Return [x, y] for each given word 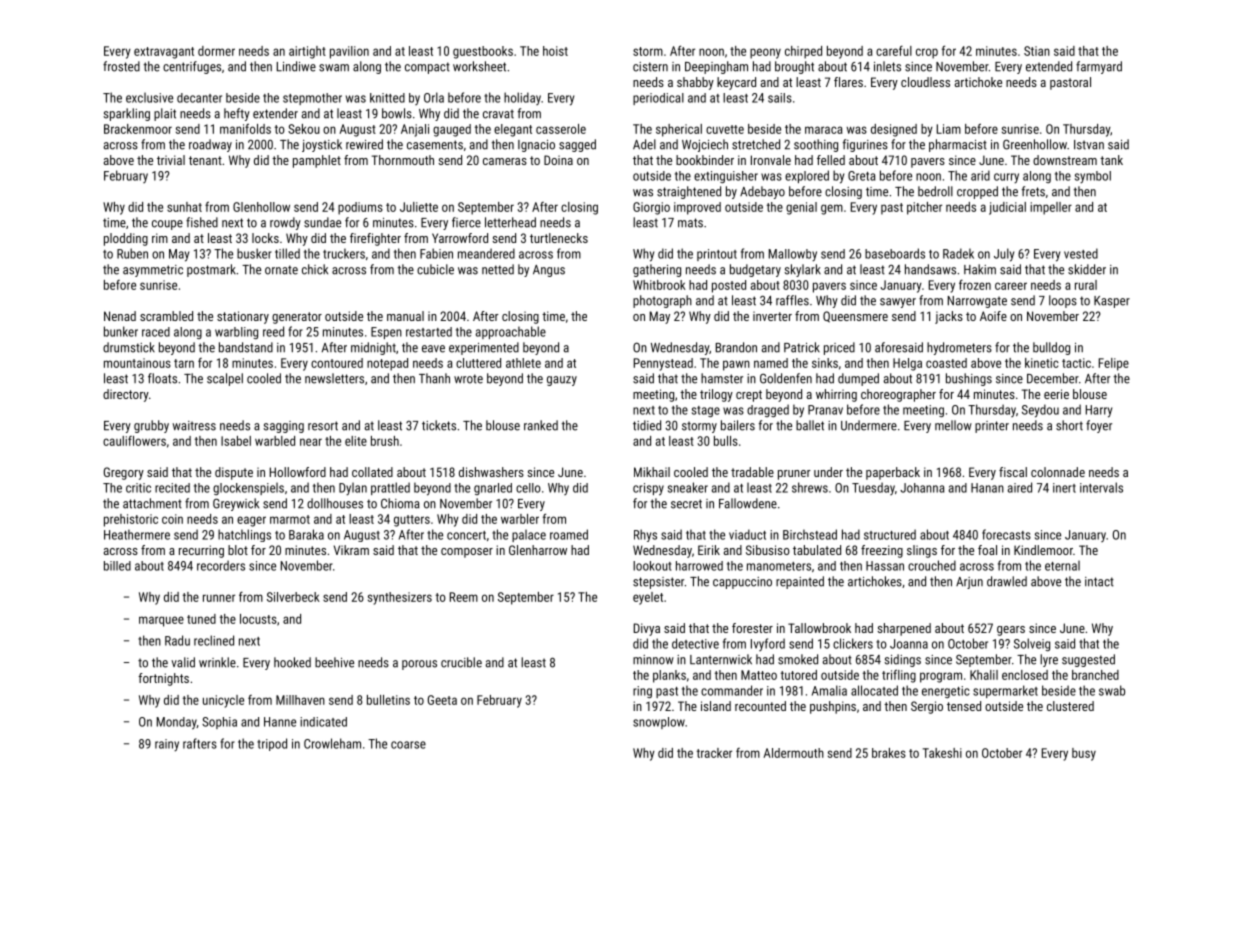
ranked [541, 425]
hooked [292, 662]
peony [765, 53]
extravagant [164, 53]
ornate [281, 270]
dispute [234, 473]
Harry [1099, 411]
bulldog [1051, 348]
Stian [1037, 51]
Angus [549, 271]
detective [695, 643]
